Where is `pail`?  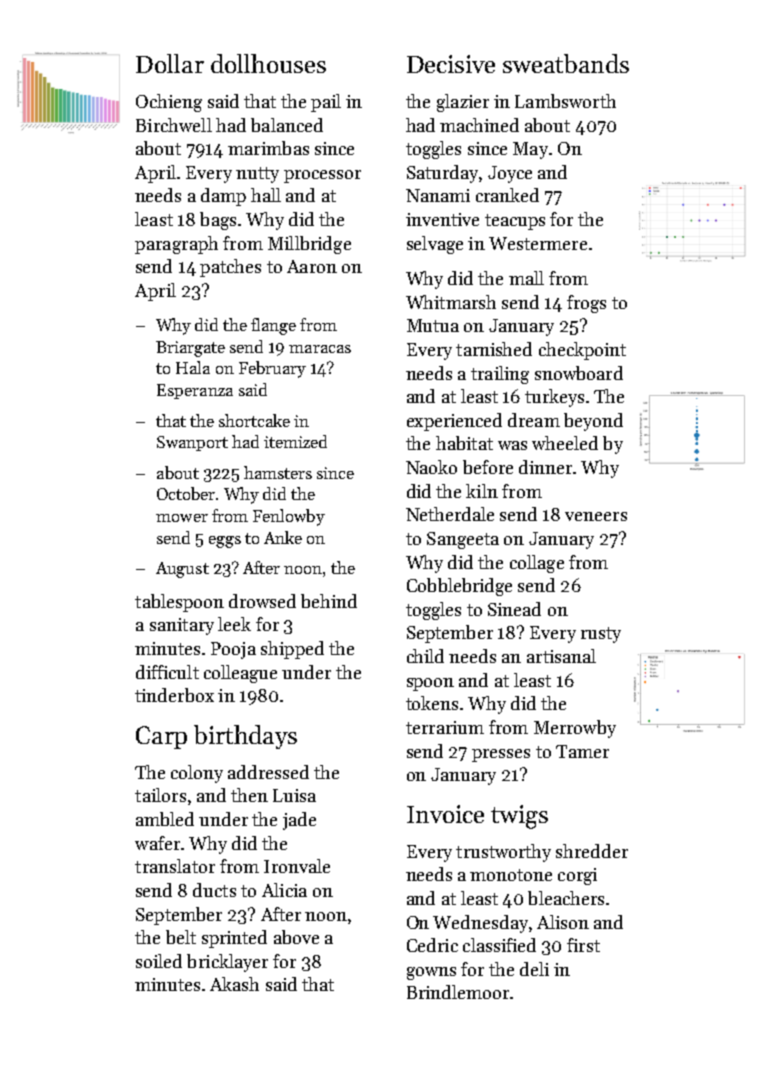 pail is located at coordinates (326, 103).
